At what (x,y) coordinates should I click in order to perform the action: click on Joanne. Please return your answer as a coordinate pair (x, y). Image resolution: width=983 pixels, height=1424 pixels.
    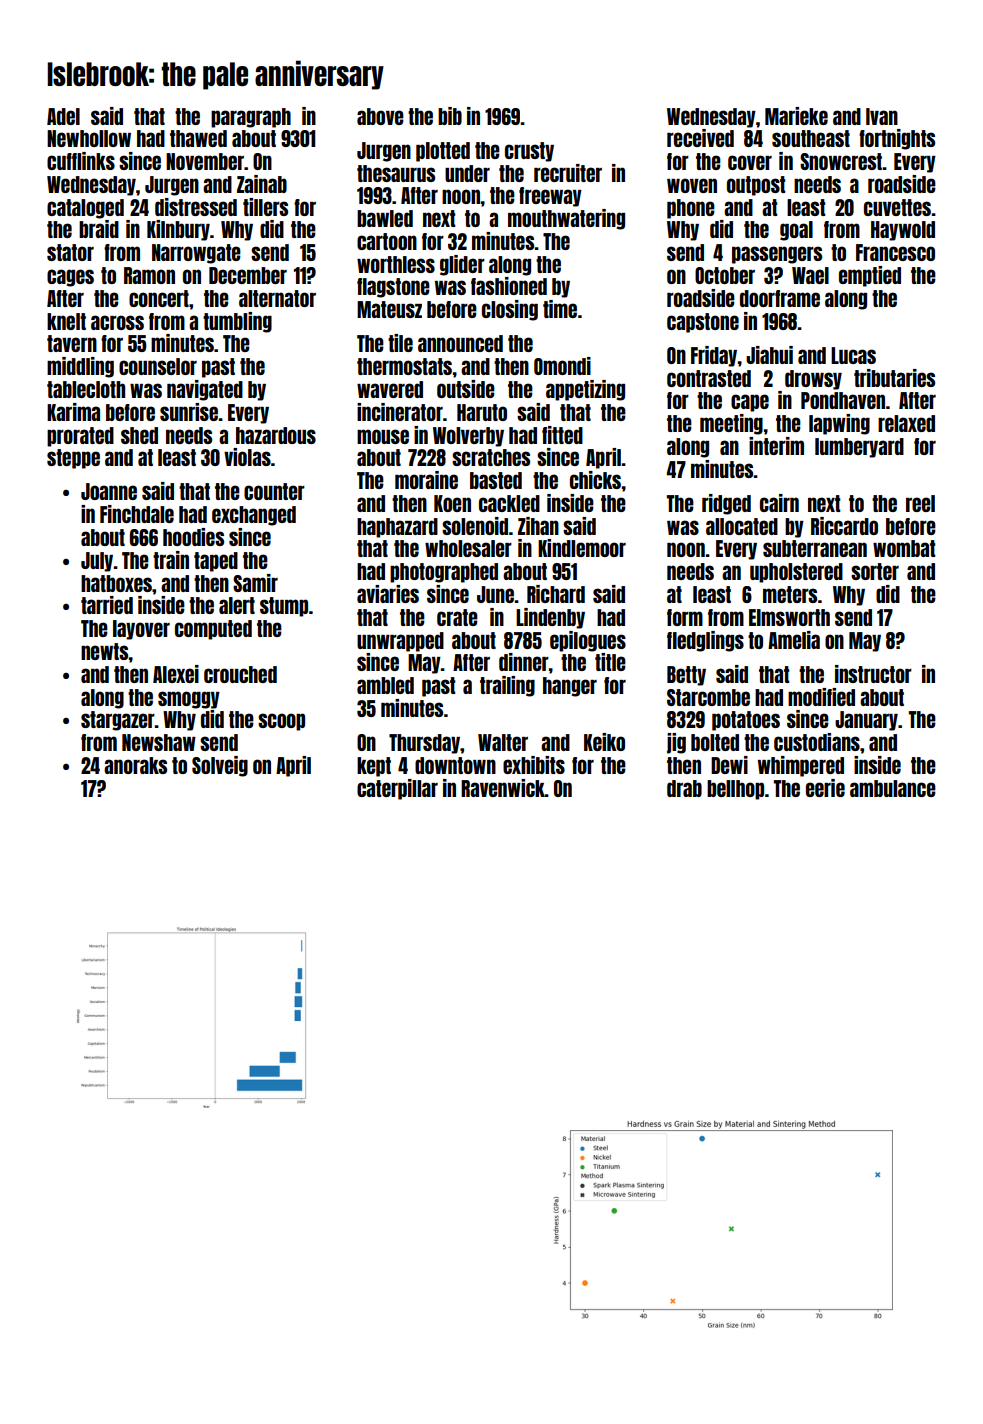
    Looking at the image, I should click on (109, 491).
